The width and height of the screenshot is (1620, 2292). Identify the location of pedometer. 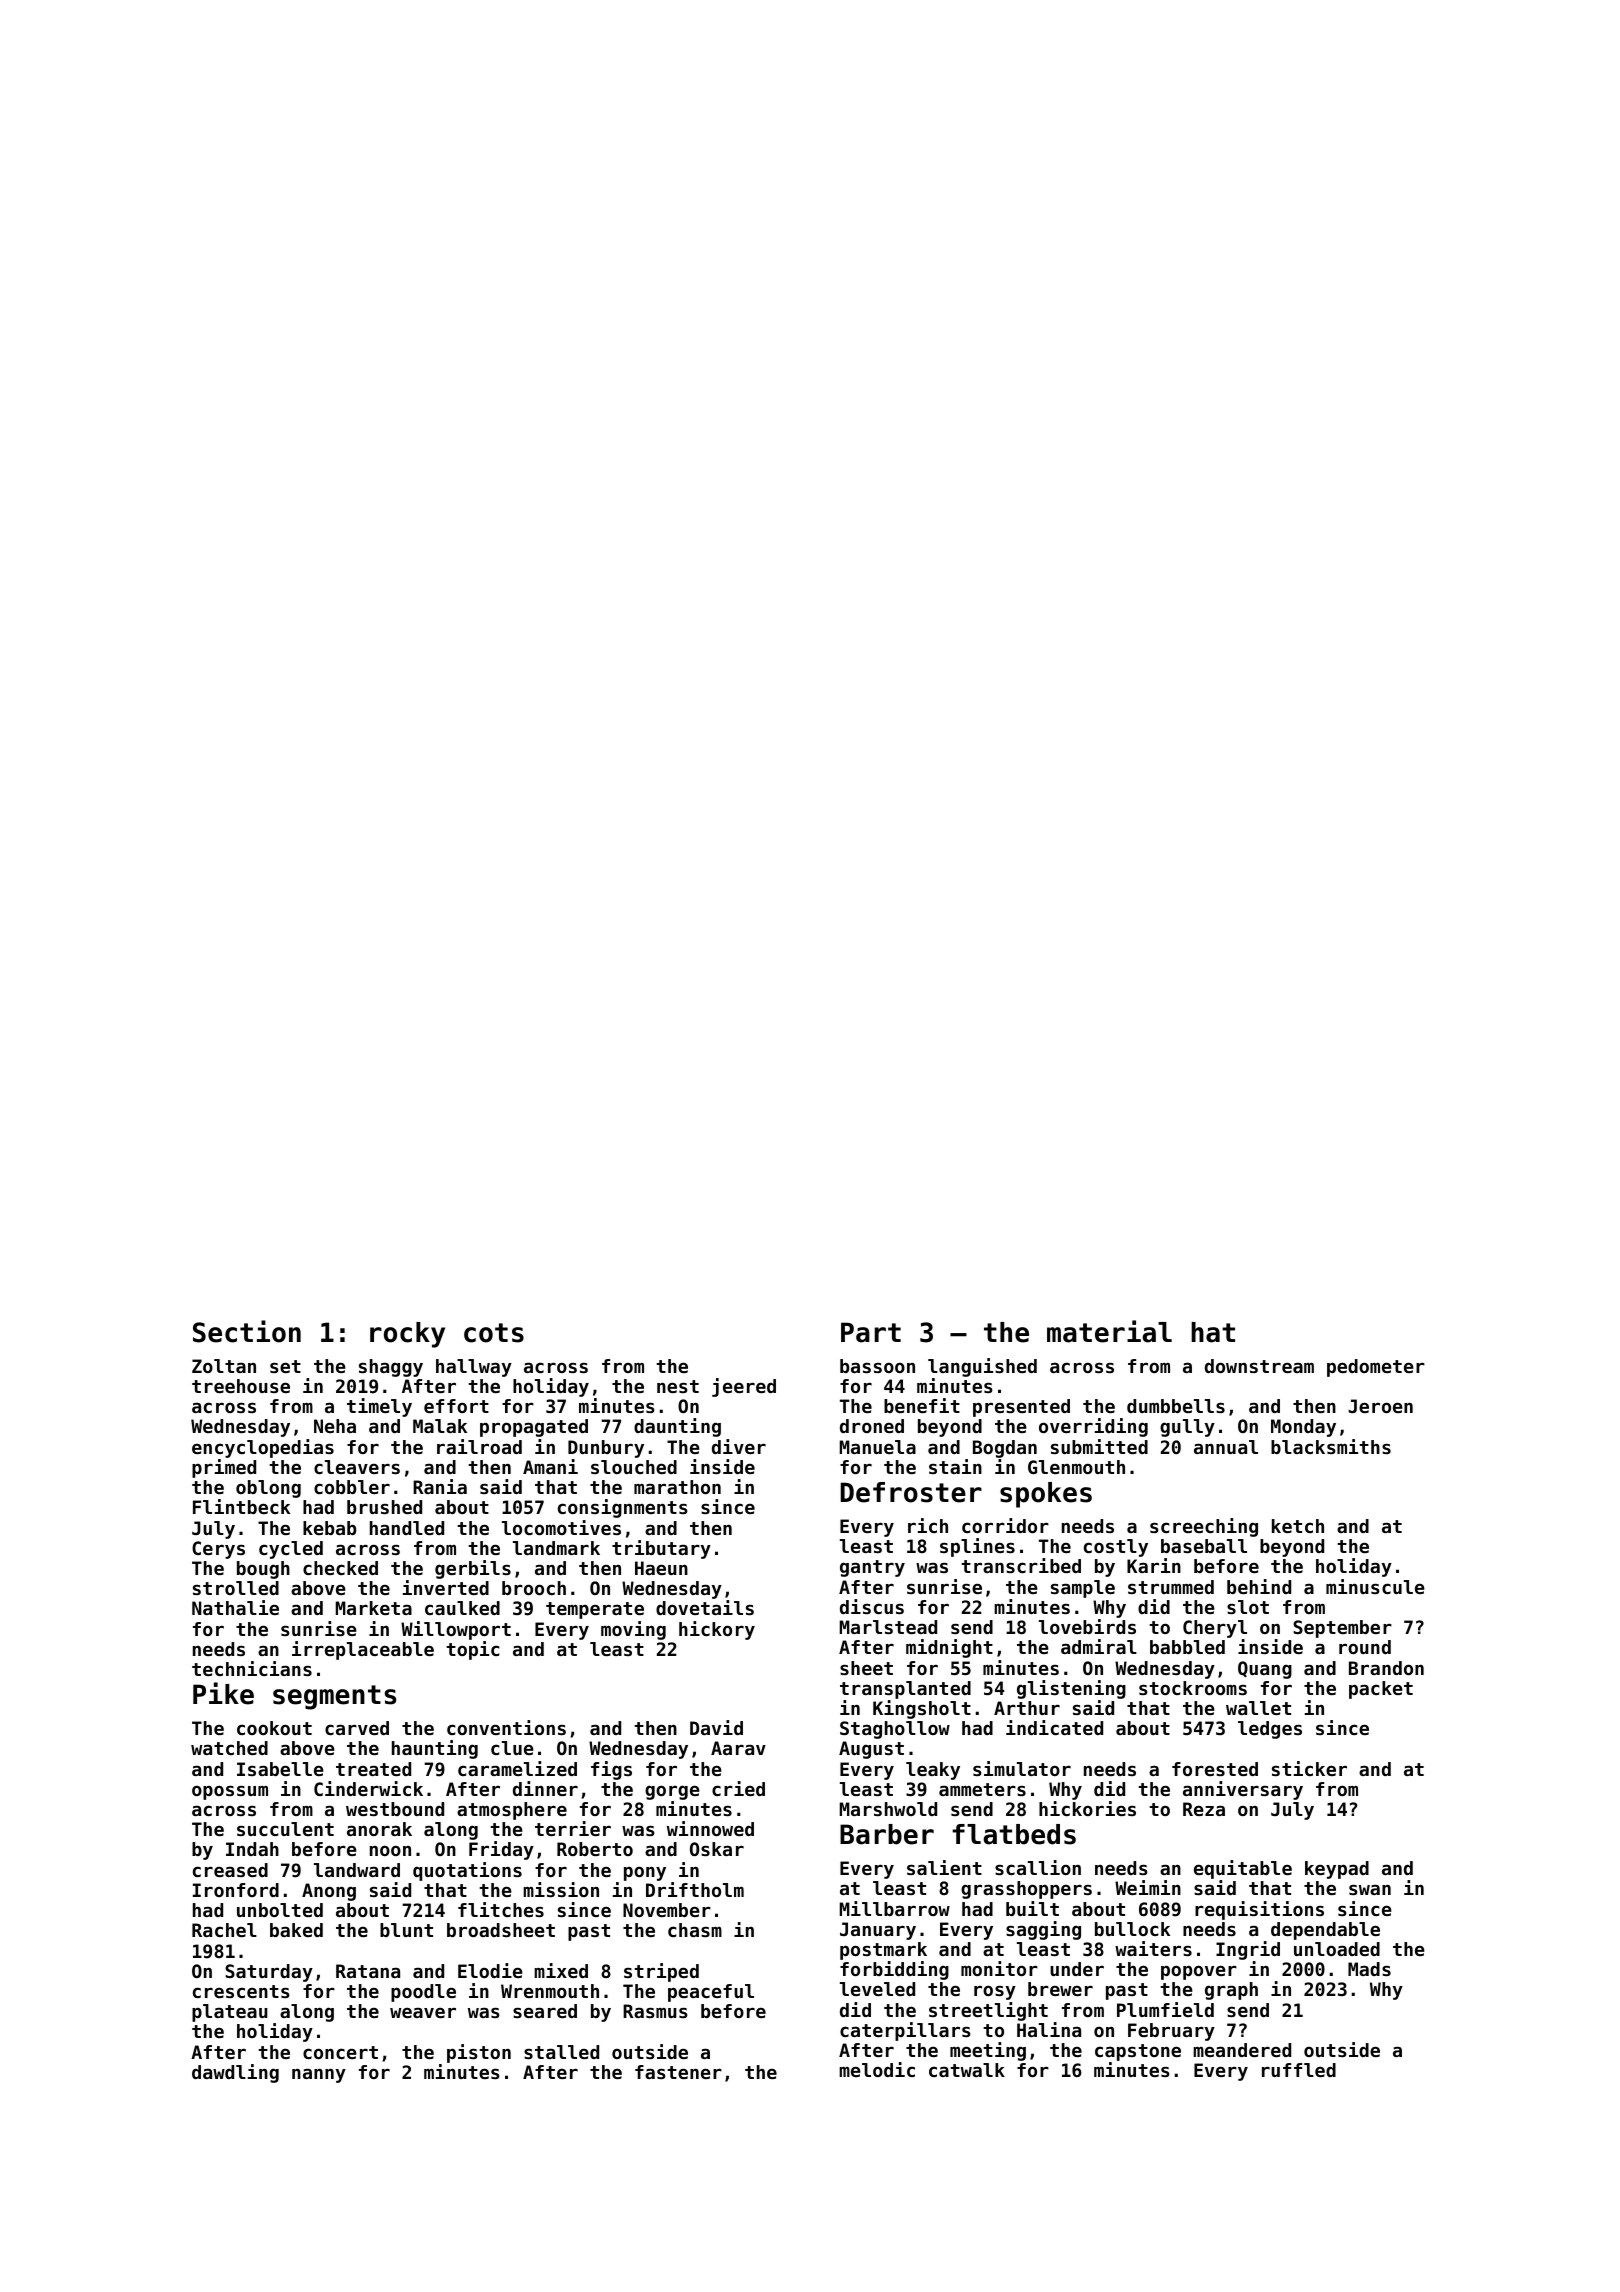
(1376, 1368).
